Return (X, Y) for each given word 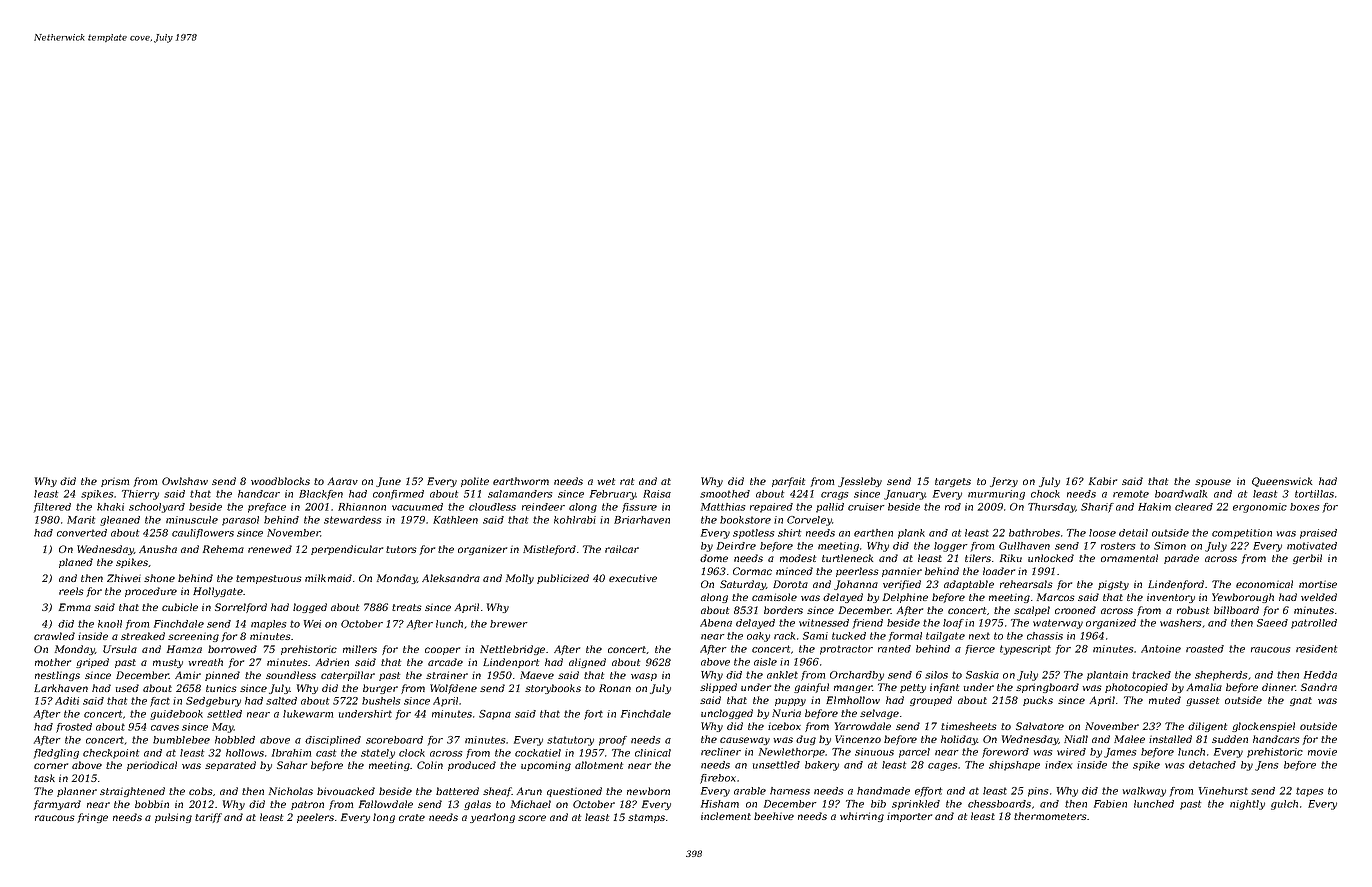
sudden (1230, 739)
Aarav (342, 481)
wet (606, 481)
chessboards (999, 804)
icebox (784, 726)
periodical (152, 766)
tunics (221, 688)
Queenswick (1282, 482)
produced (472, 766)
